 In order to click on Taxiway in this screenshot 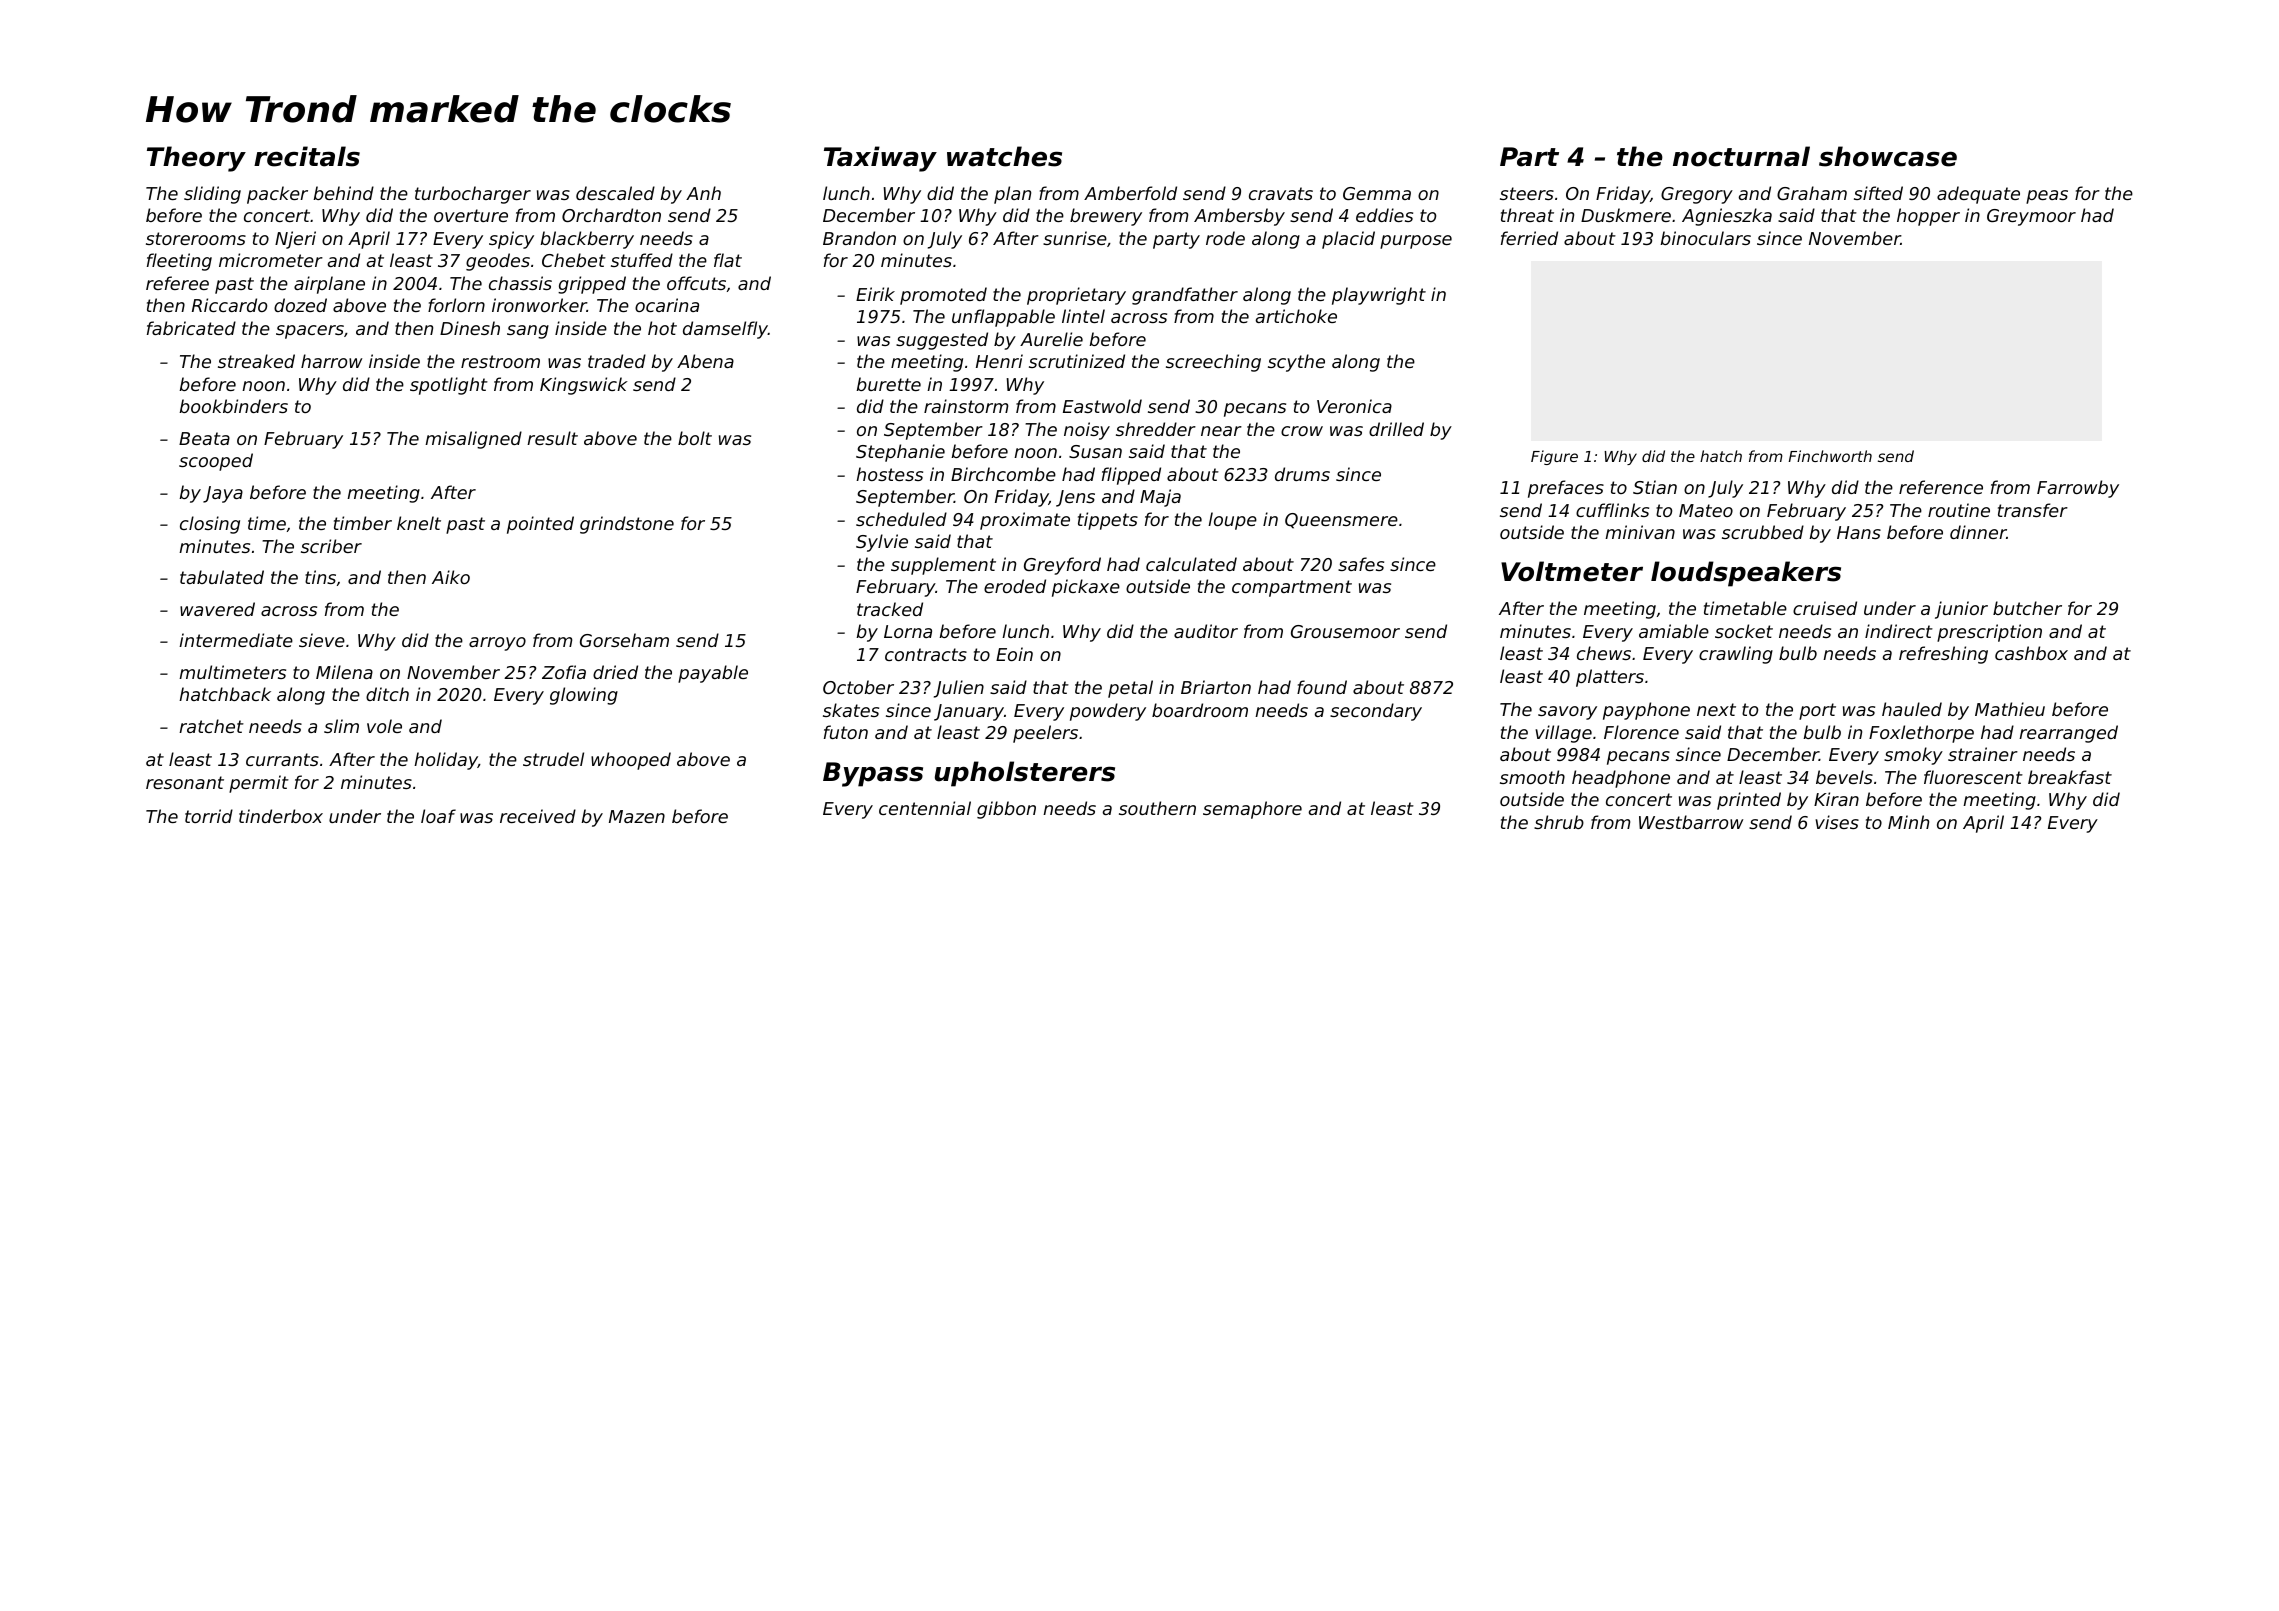, I will do `click(880, 159)`.
